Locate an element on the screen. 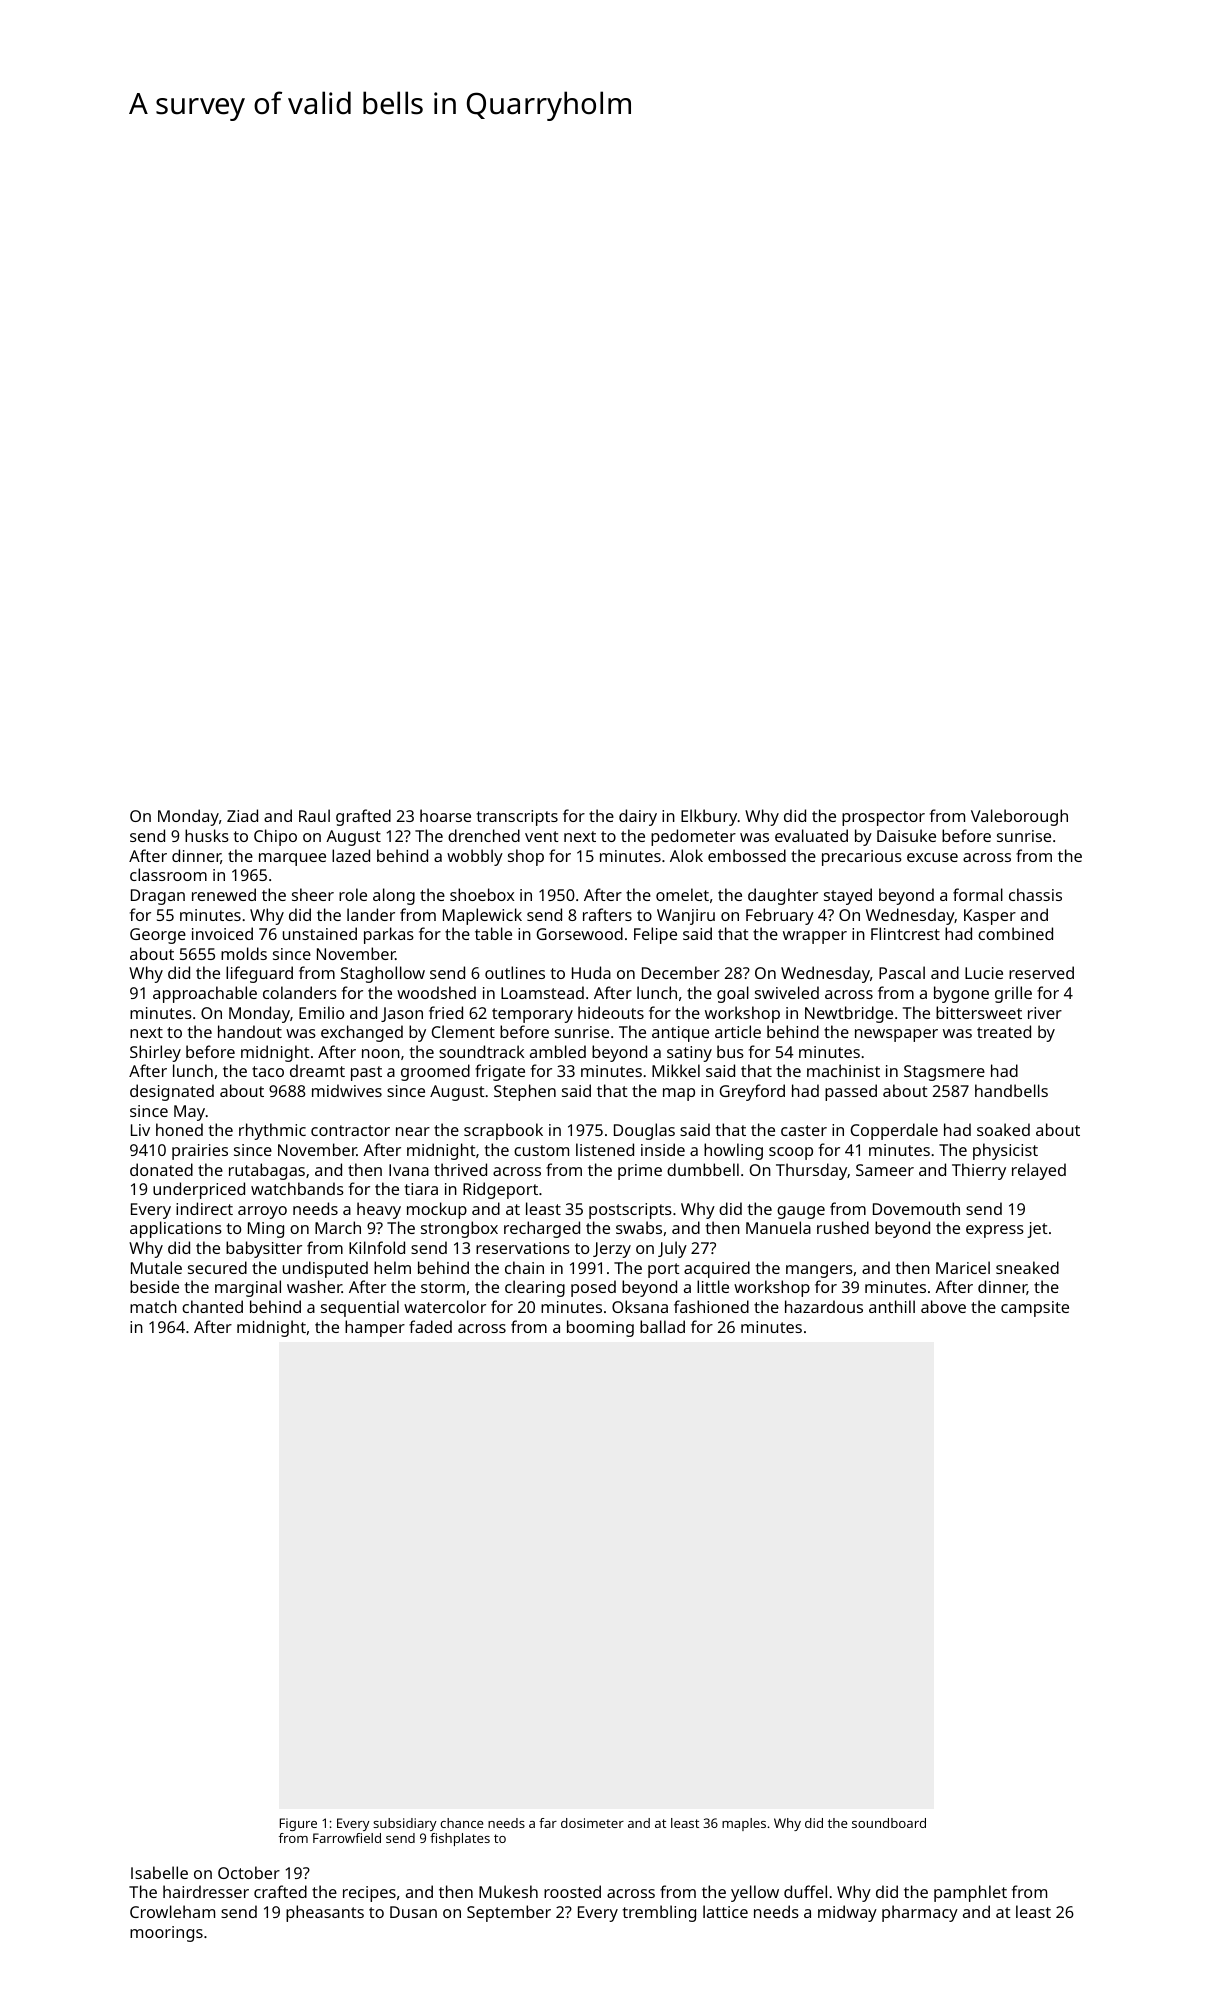 The height and width of the screenshot is (1998, 1213). machinist is located at coordinates (843, 1070).
